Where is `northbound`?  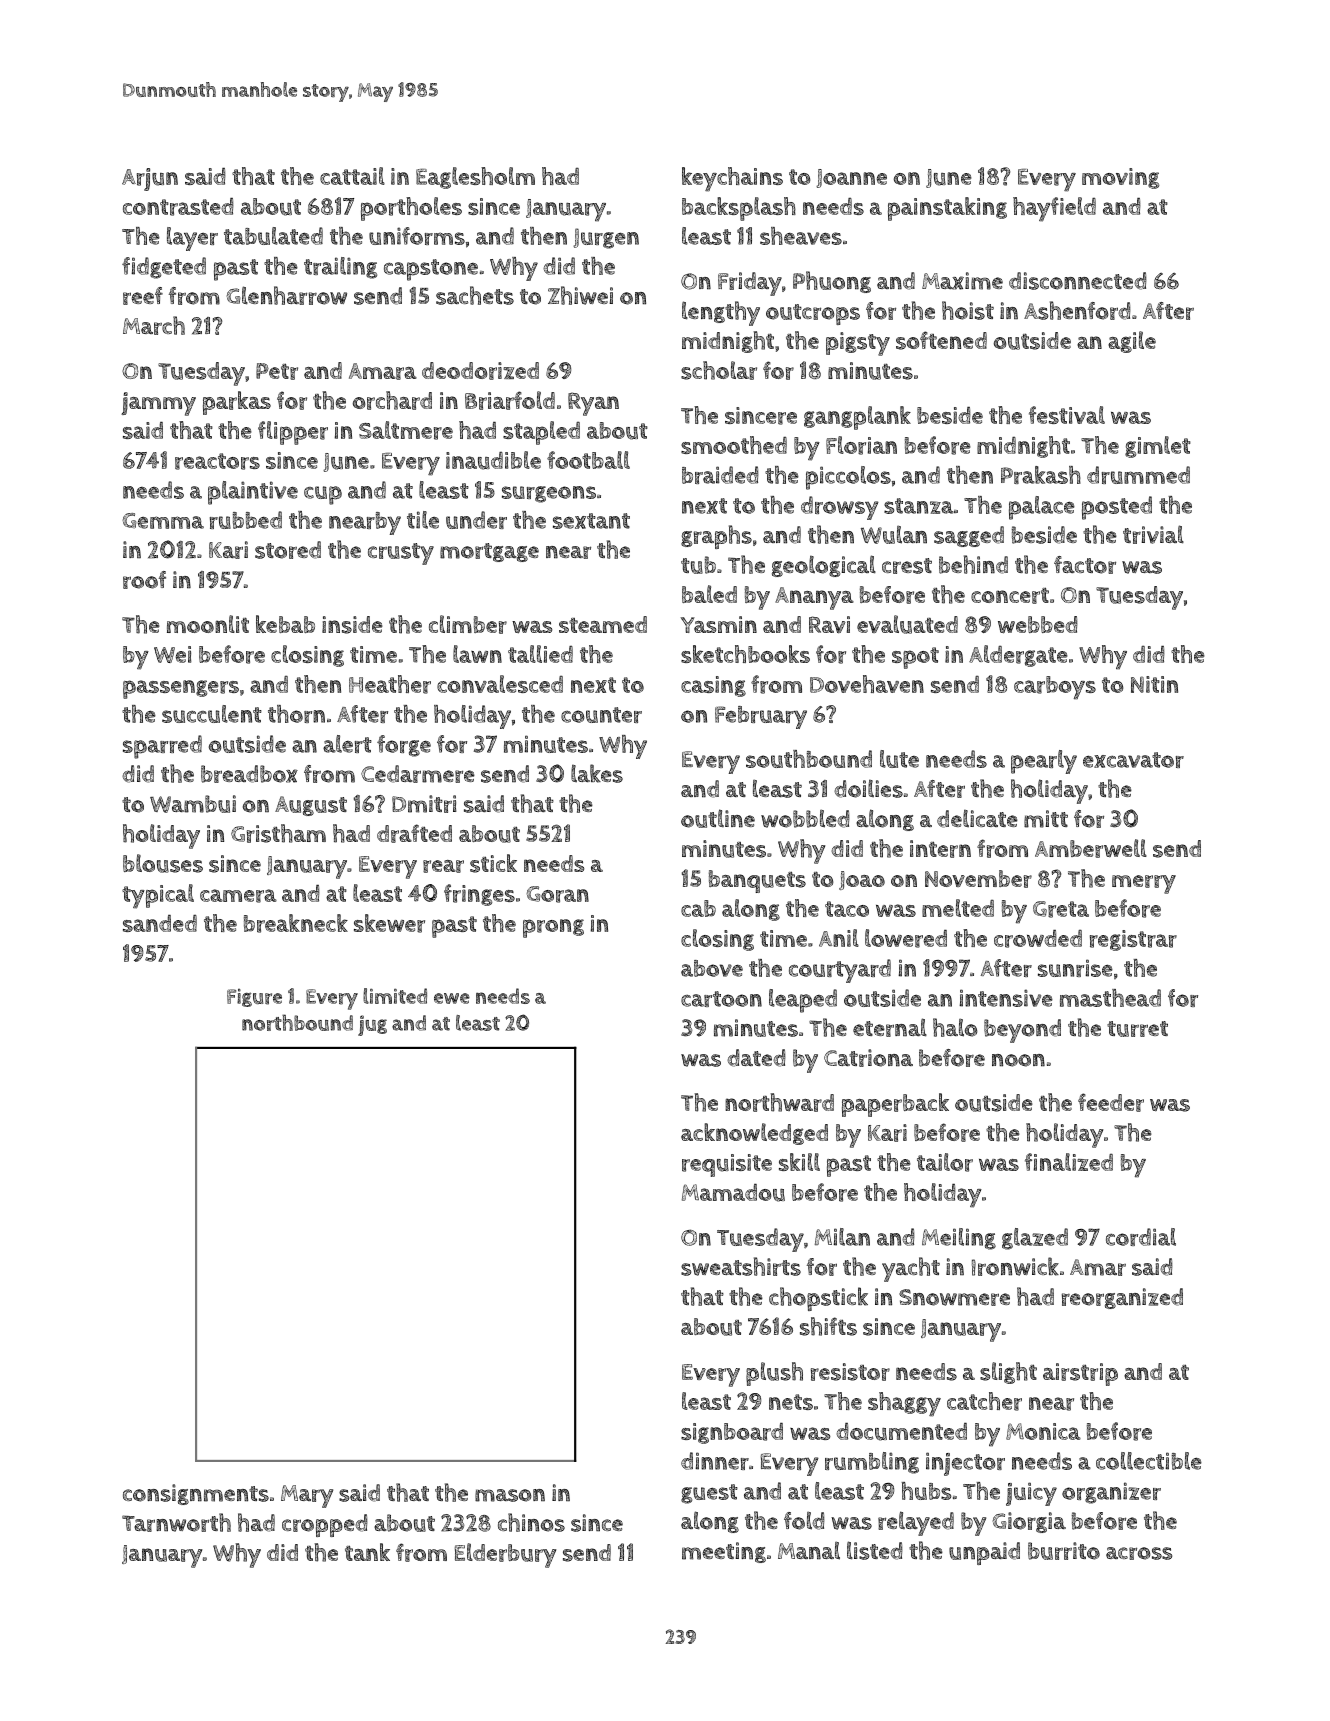 northbound is located at coordinates (297, 1022).
